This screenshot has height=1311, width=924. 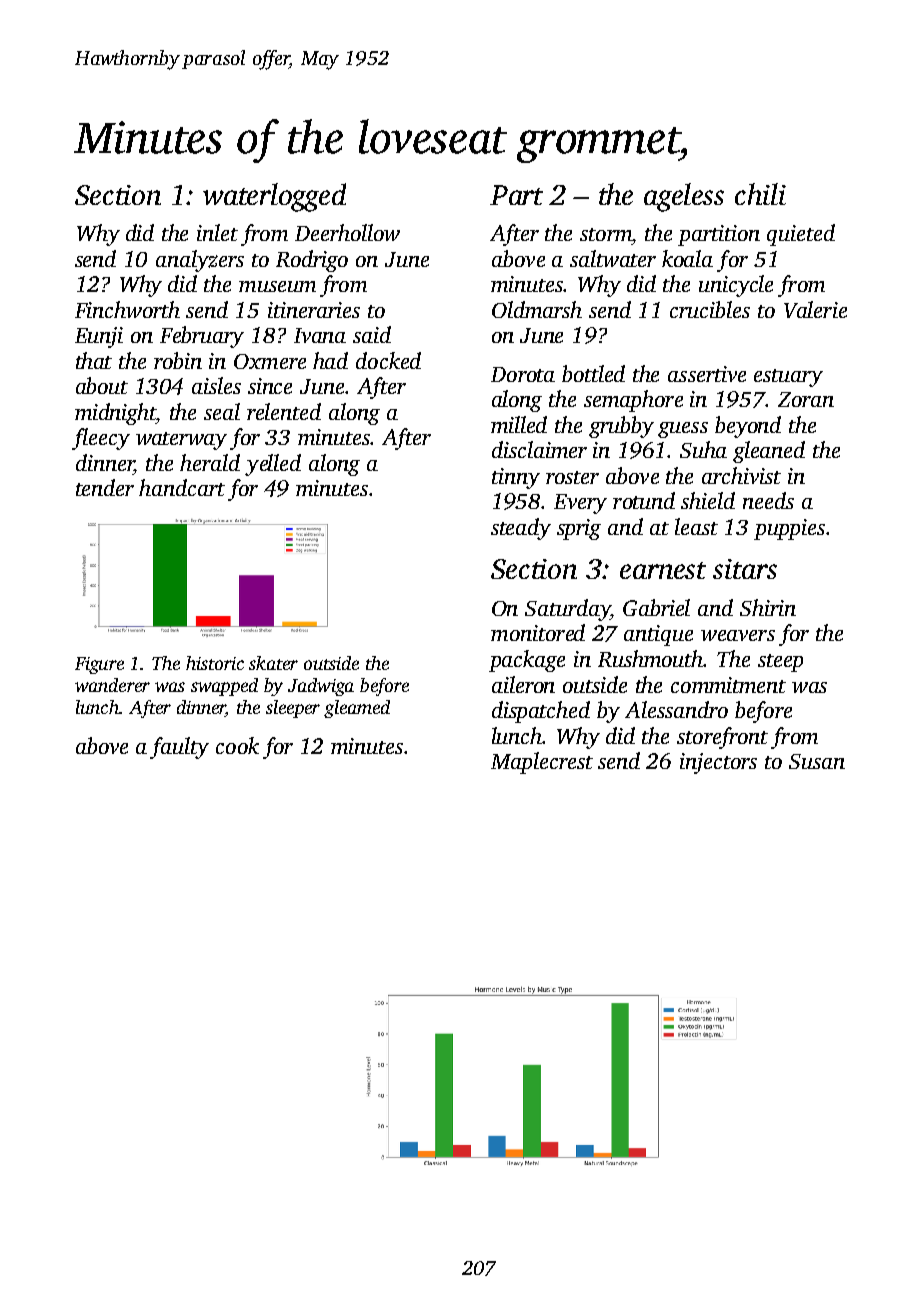 I want to click on Maplecrest, so click(x=542, y=763).
